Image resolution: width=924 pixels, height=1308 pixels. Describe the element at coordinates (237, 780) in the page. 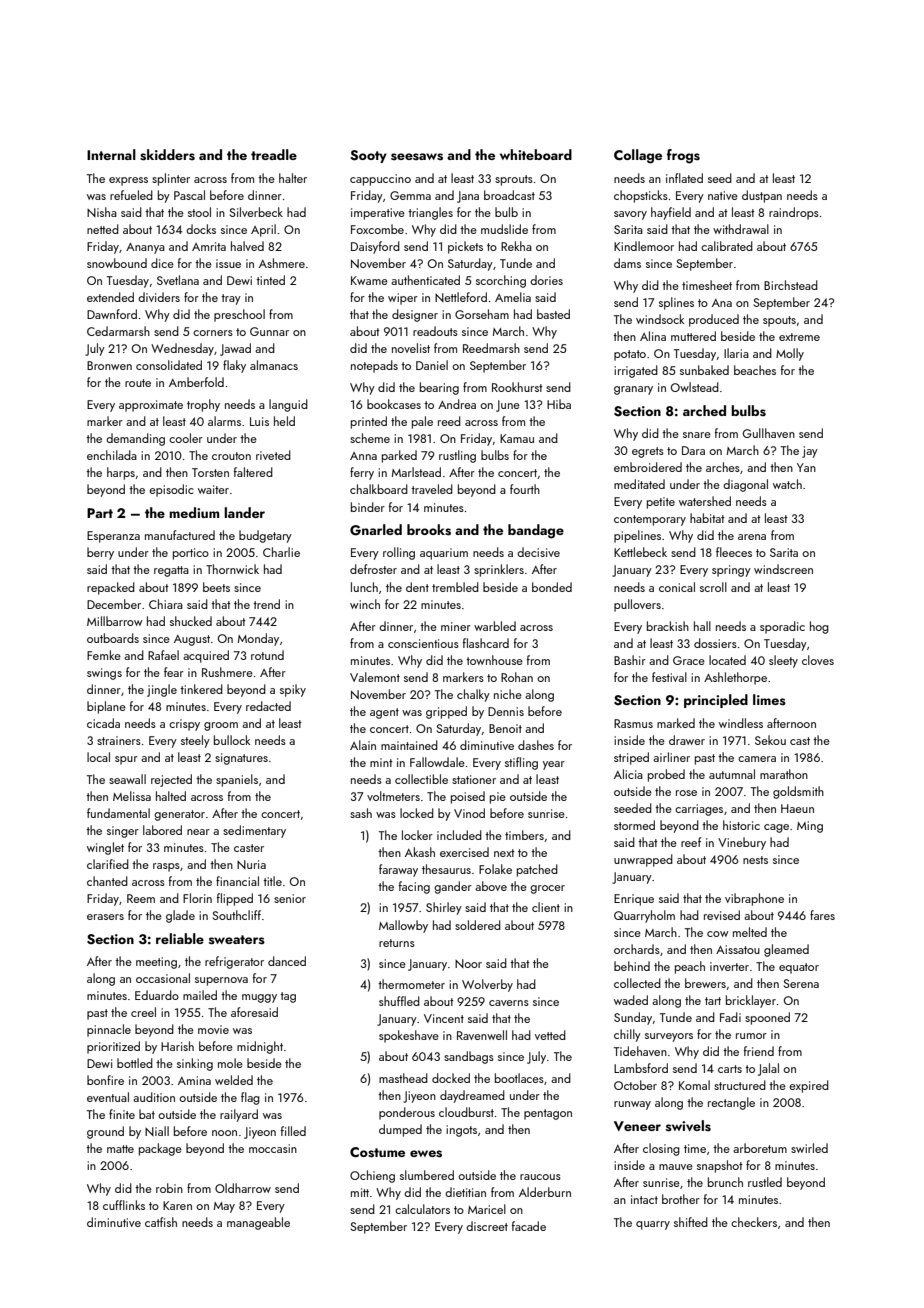

I see `spaniels` at that location.
